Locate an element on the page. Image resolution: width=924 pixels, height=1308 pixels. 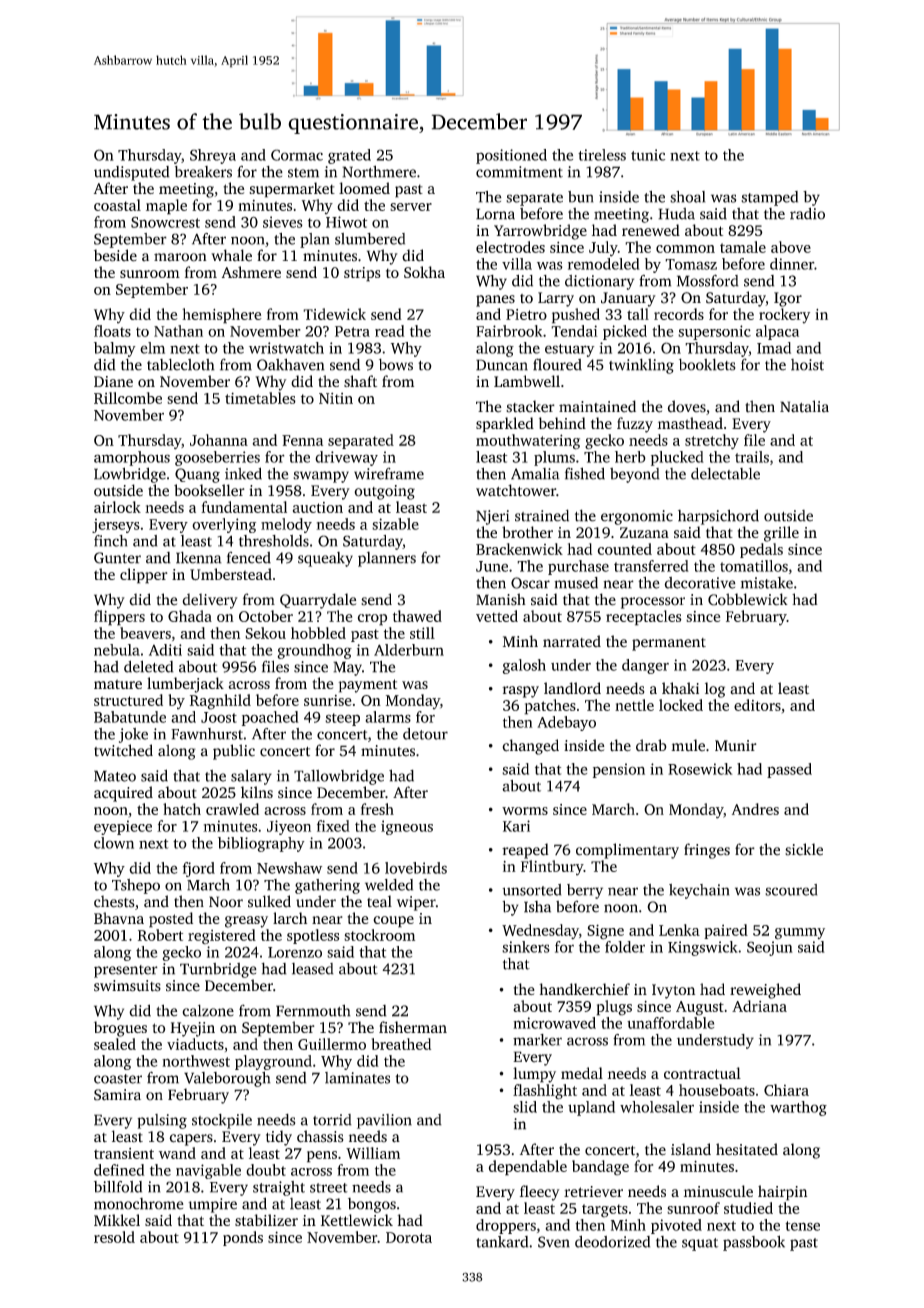
coastal is located at coordinates (117, 205).
